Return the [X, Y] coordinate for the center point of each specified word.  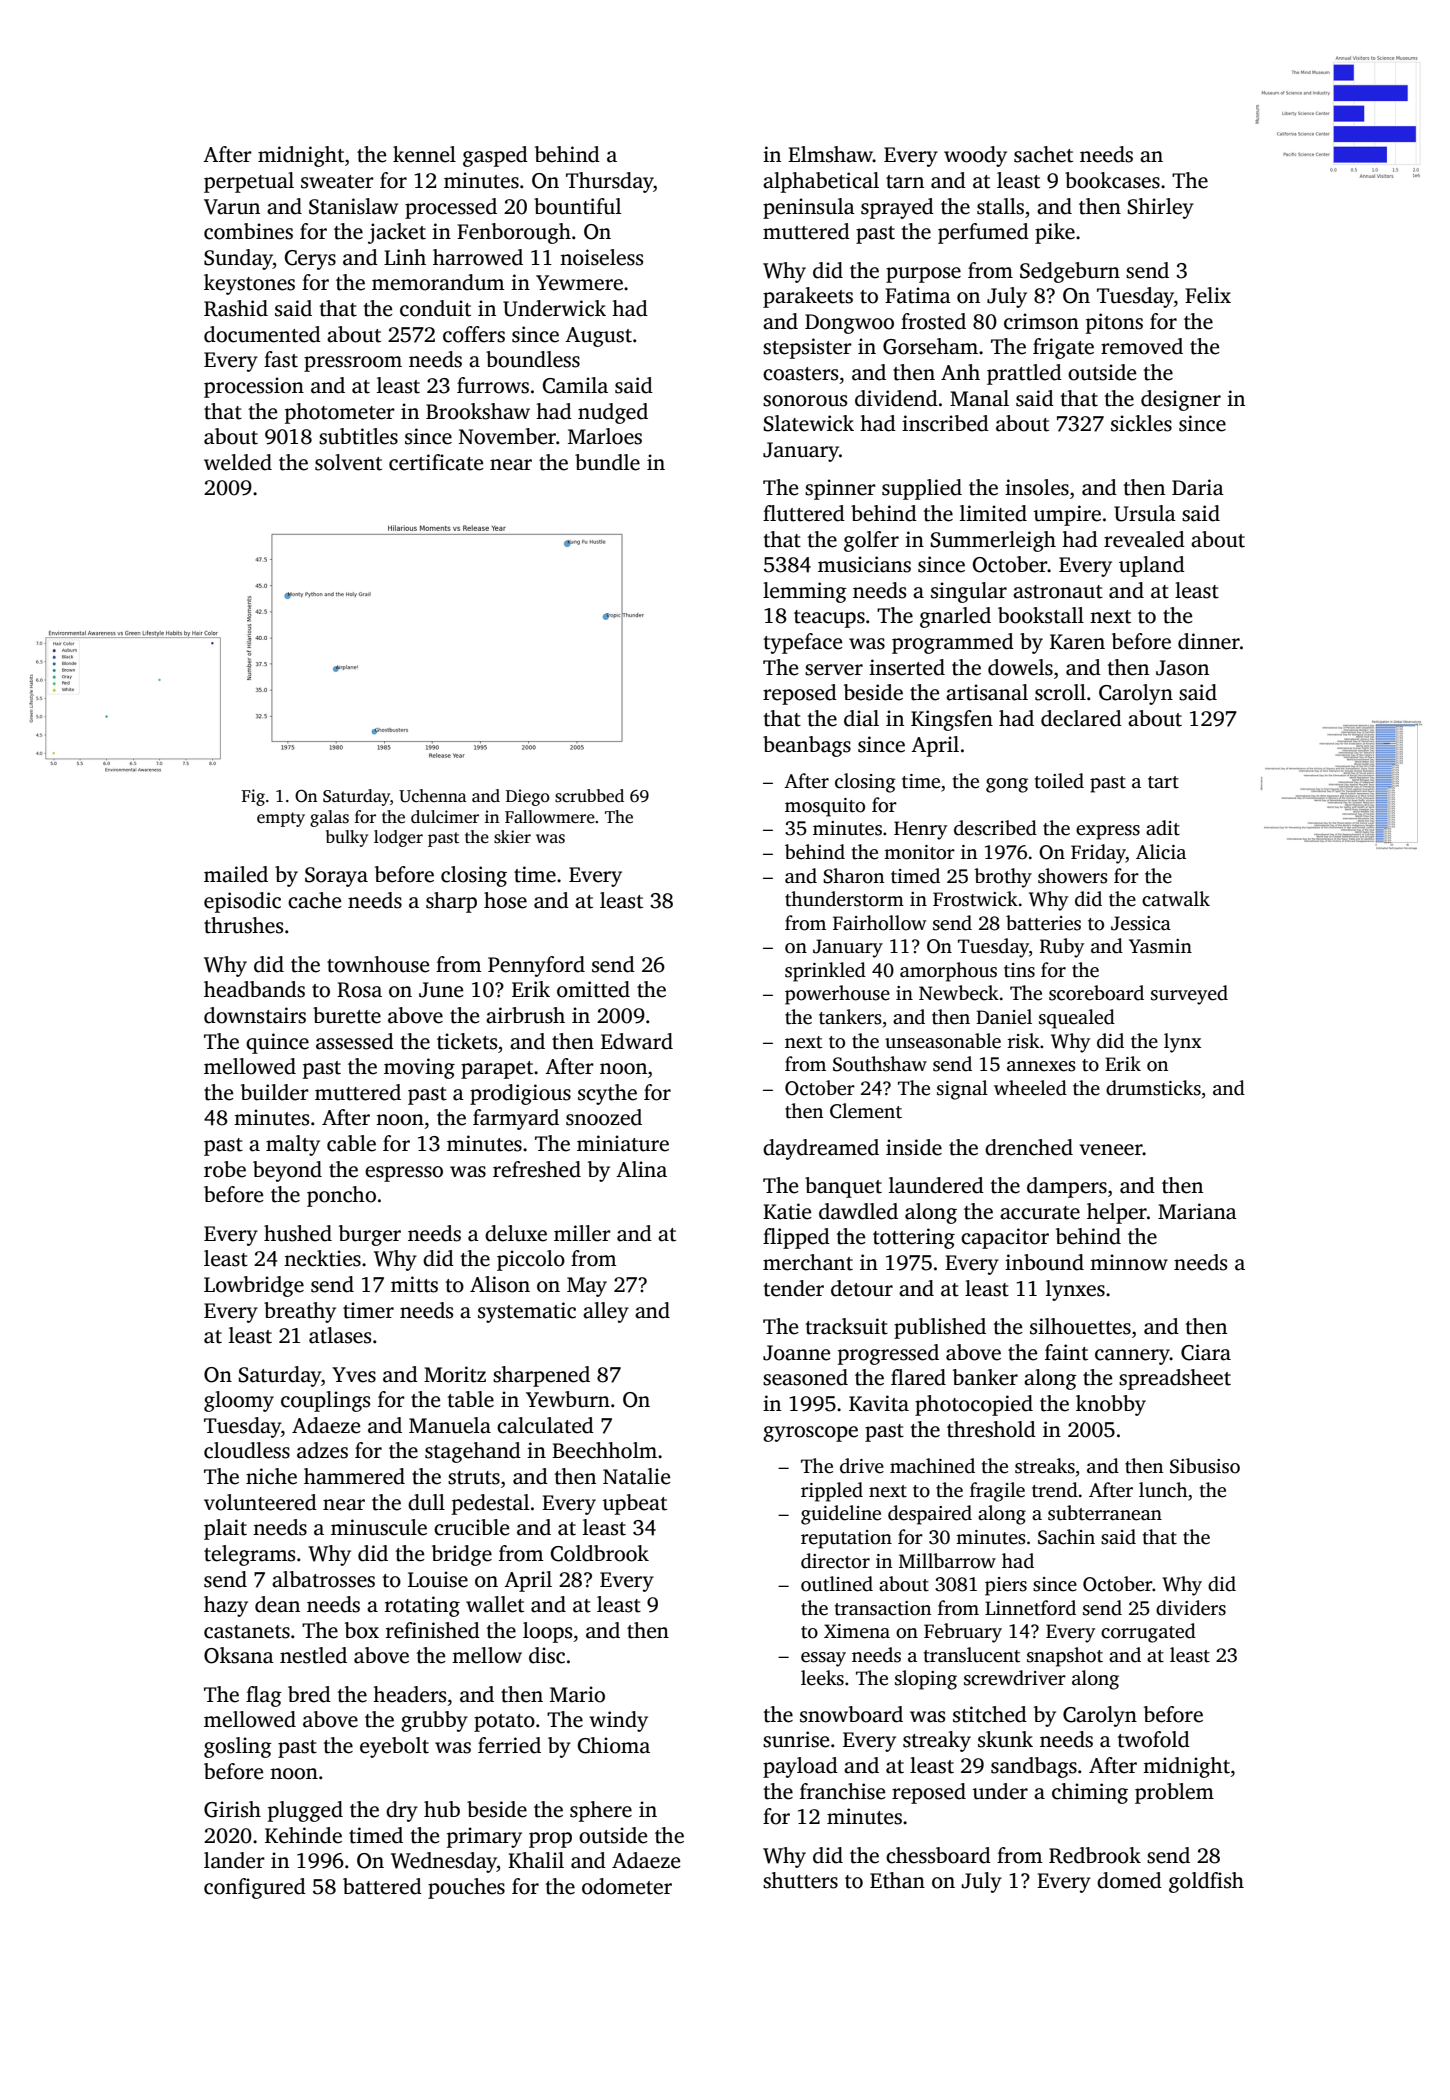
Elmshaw [830, 154]
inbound [1044, 1262]
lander [234, 1860]
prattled [1024, 374]
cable [351, 1143]
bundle [607, 462]
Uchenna [433, 796]
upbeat [634, 1504]
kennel [424, 154]
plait [225, 1529]
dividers [1191, 1608]
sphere [601, 1811]
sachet [1043, 154]
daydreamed [821, 1149]
